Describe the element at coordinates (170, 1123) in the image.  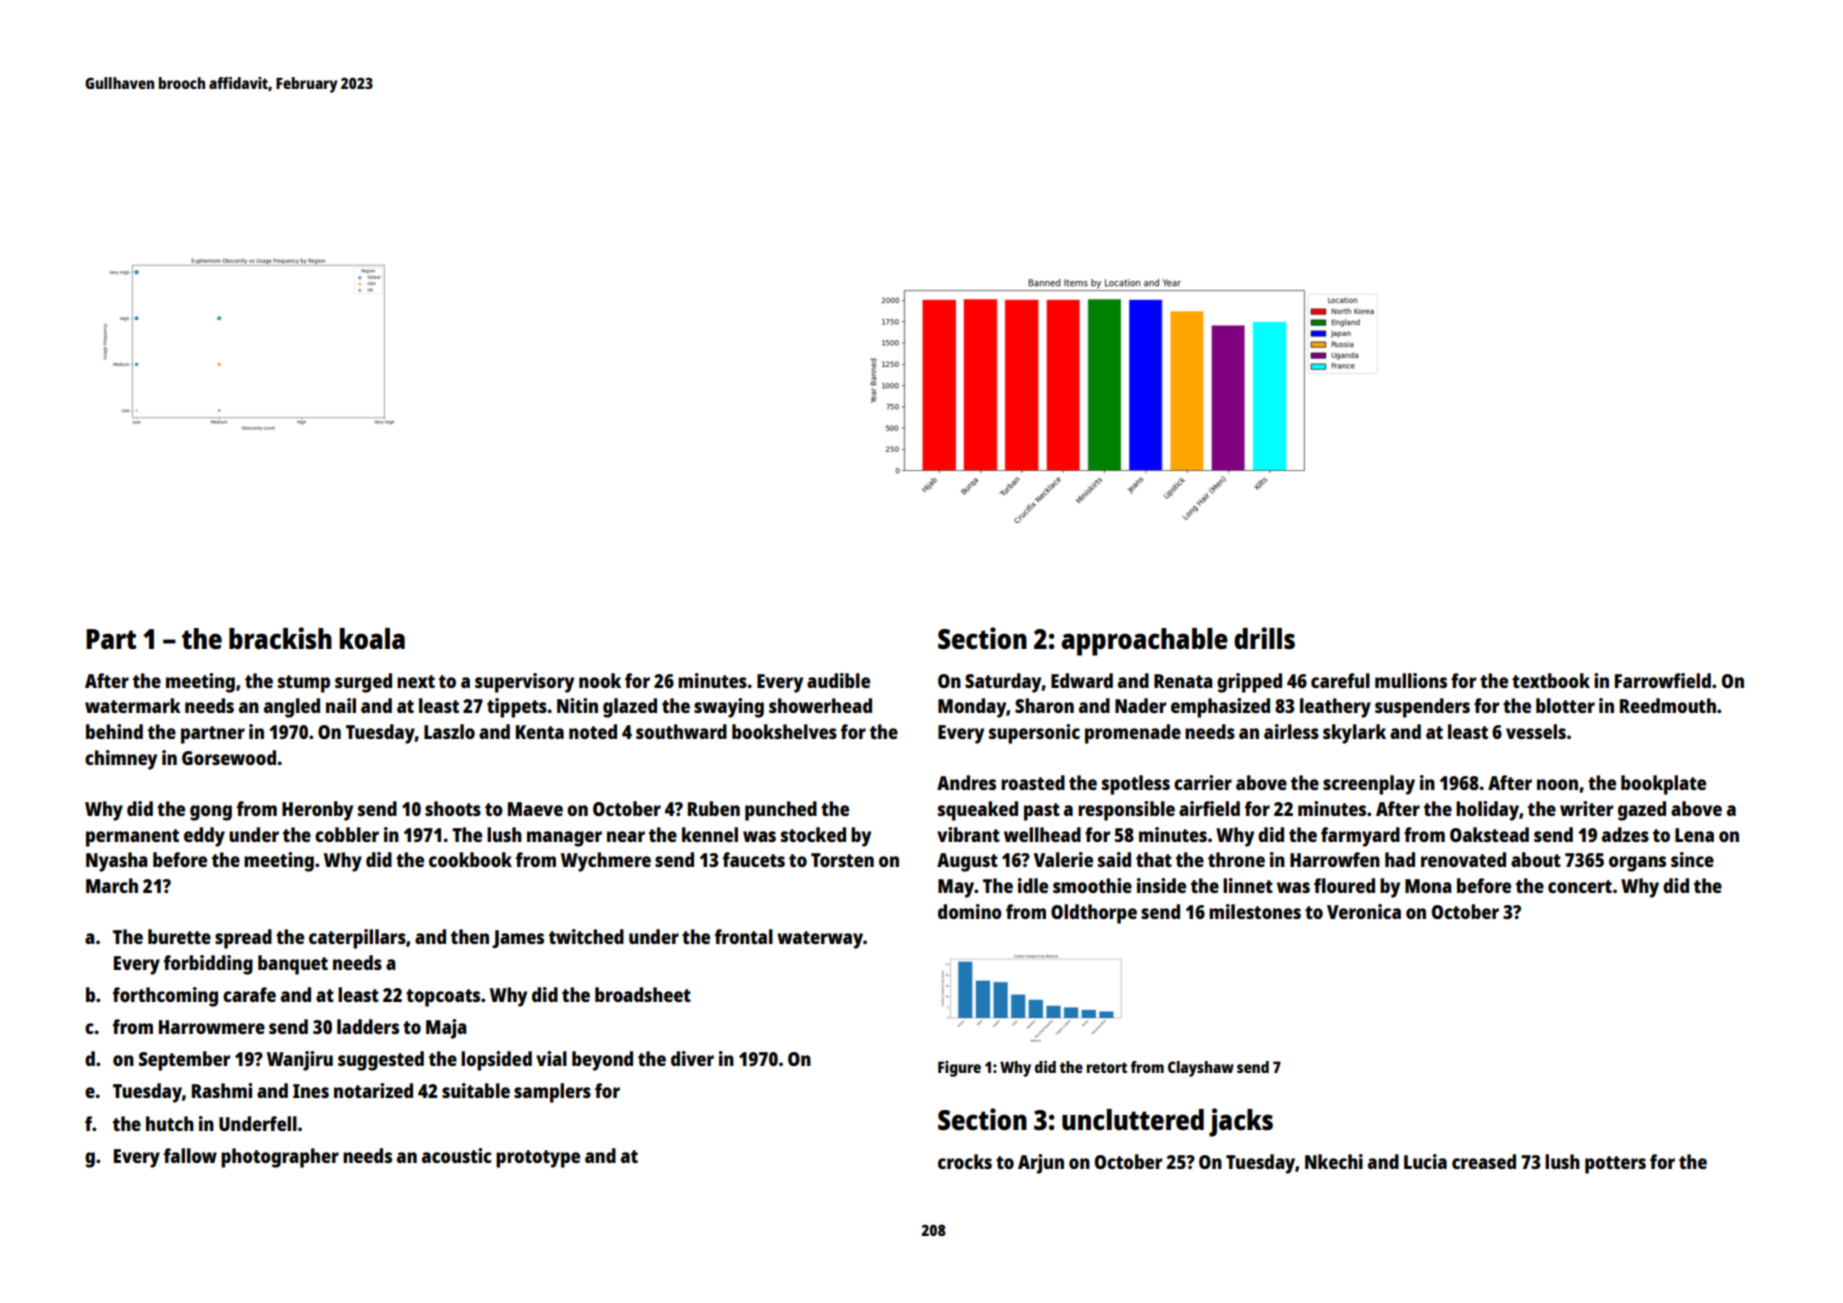
I see `hutch` at that location.
